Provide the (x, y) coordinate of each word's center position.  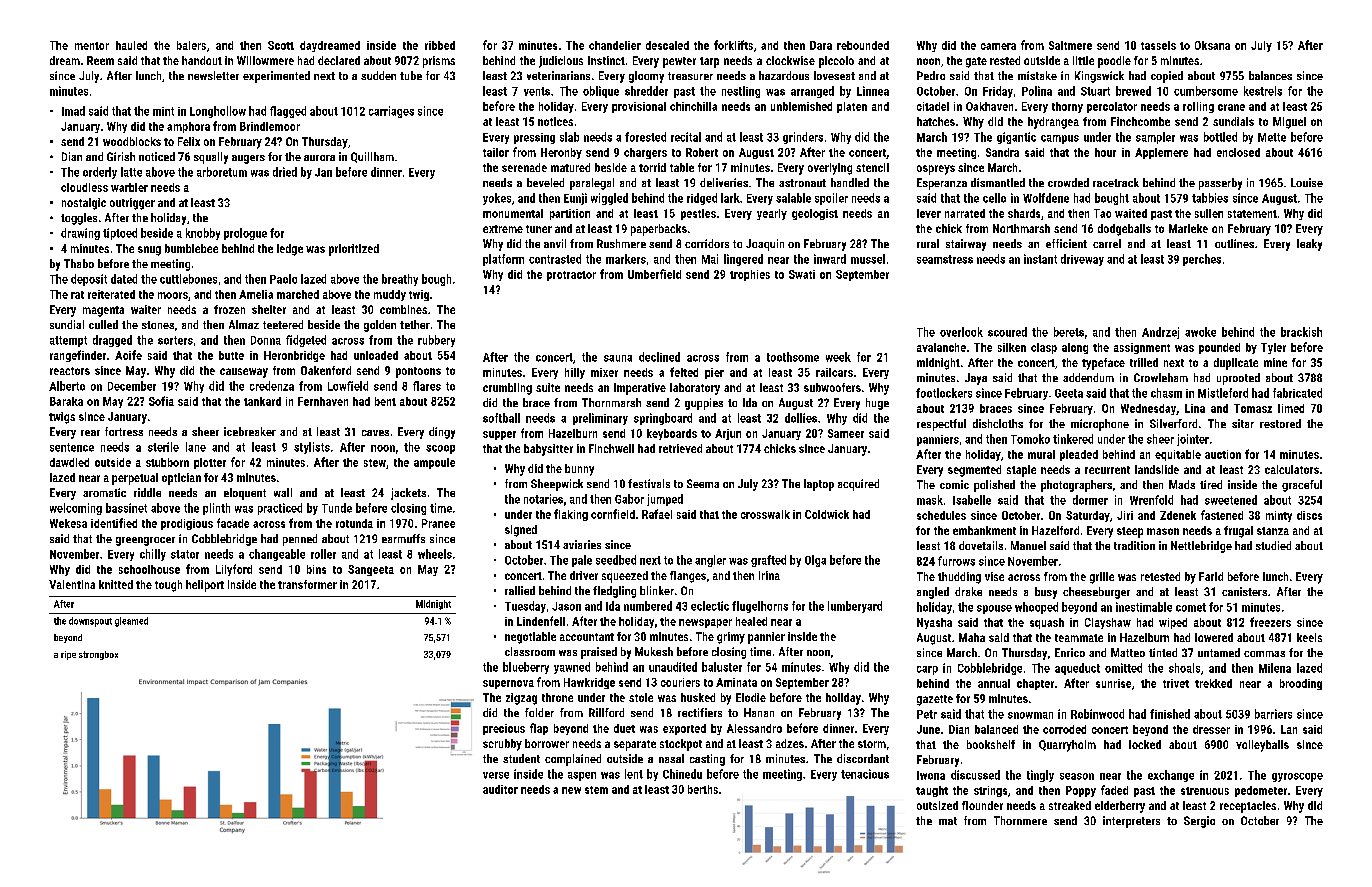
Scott (281, 45)
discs (1309, 515)
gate (976, 62)
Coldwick (827, 514)
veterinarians (558, 75)
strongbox (98, 655)
